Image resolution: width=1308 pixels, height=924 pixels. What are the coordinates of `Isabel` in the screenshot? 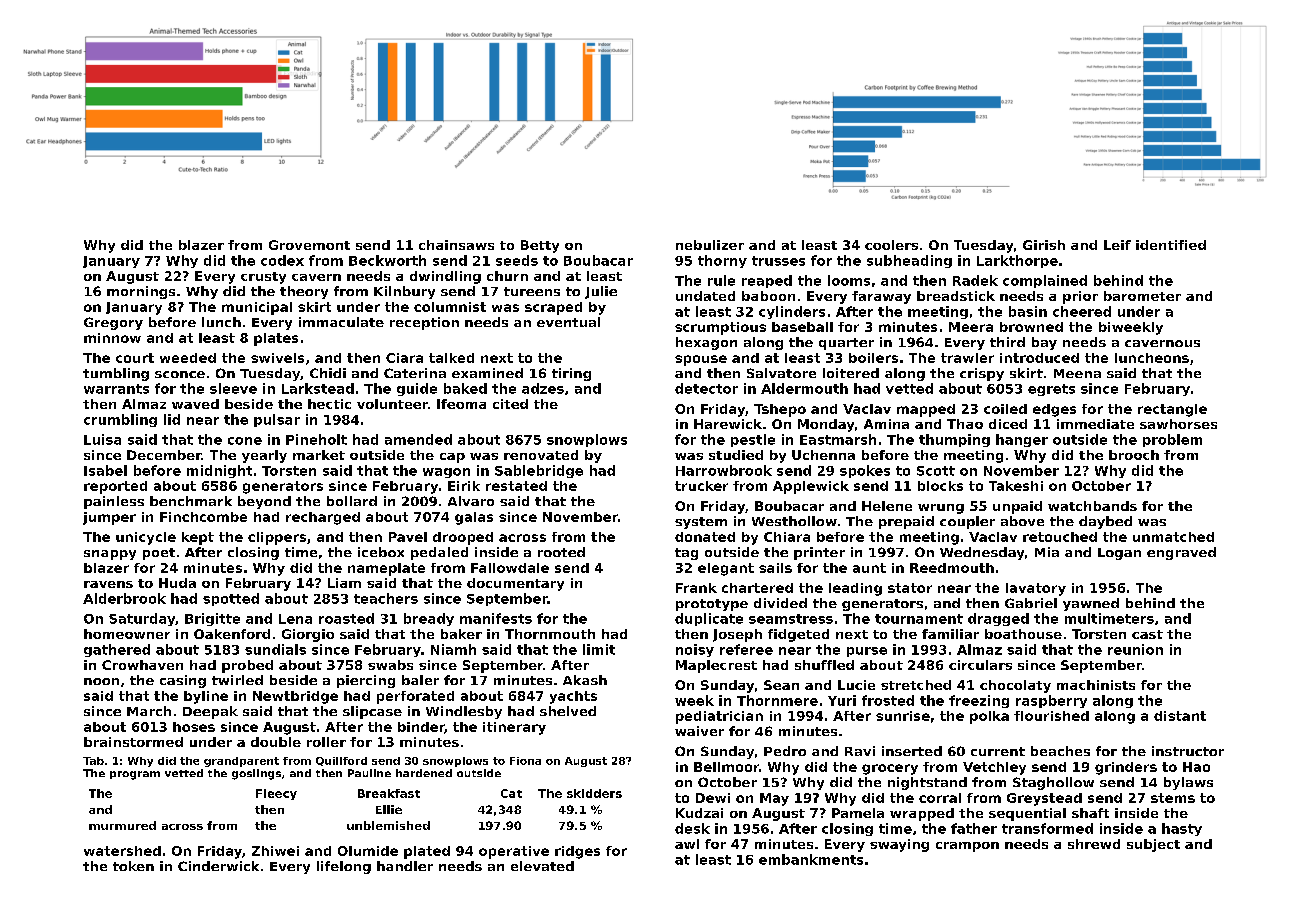 It's located at (105, 470).
